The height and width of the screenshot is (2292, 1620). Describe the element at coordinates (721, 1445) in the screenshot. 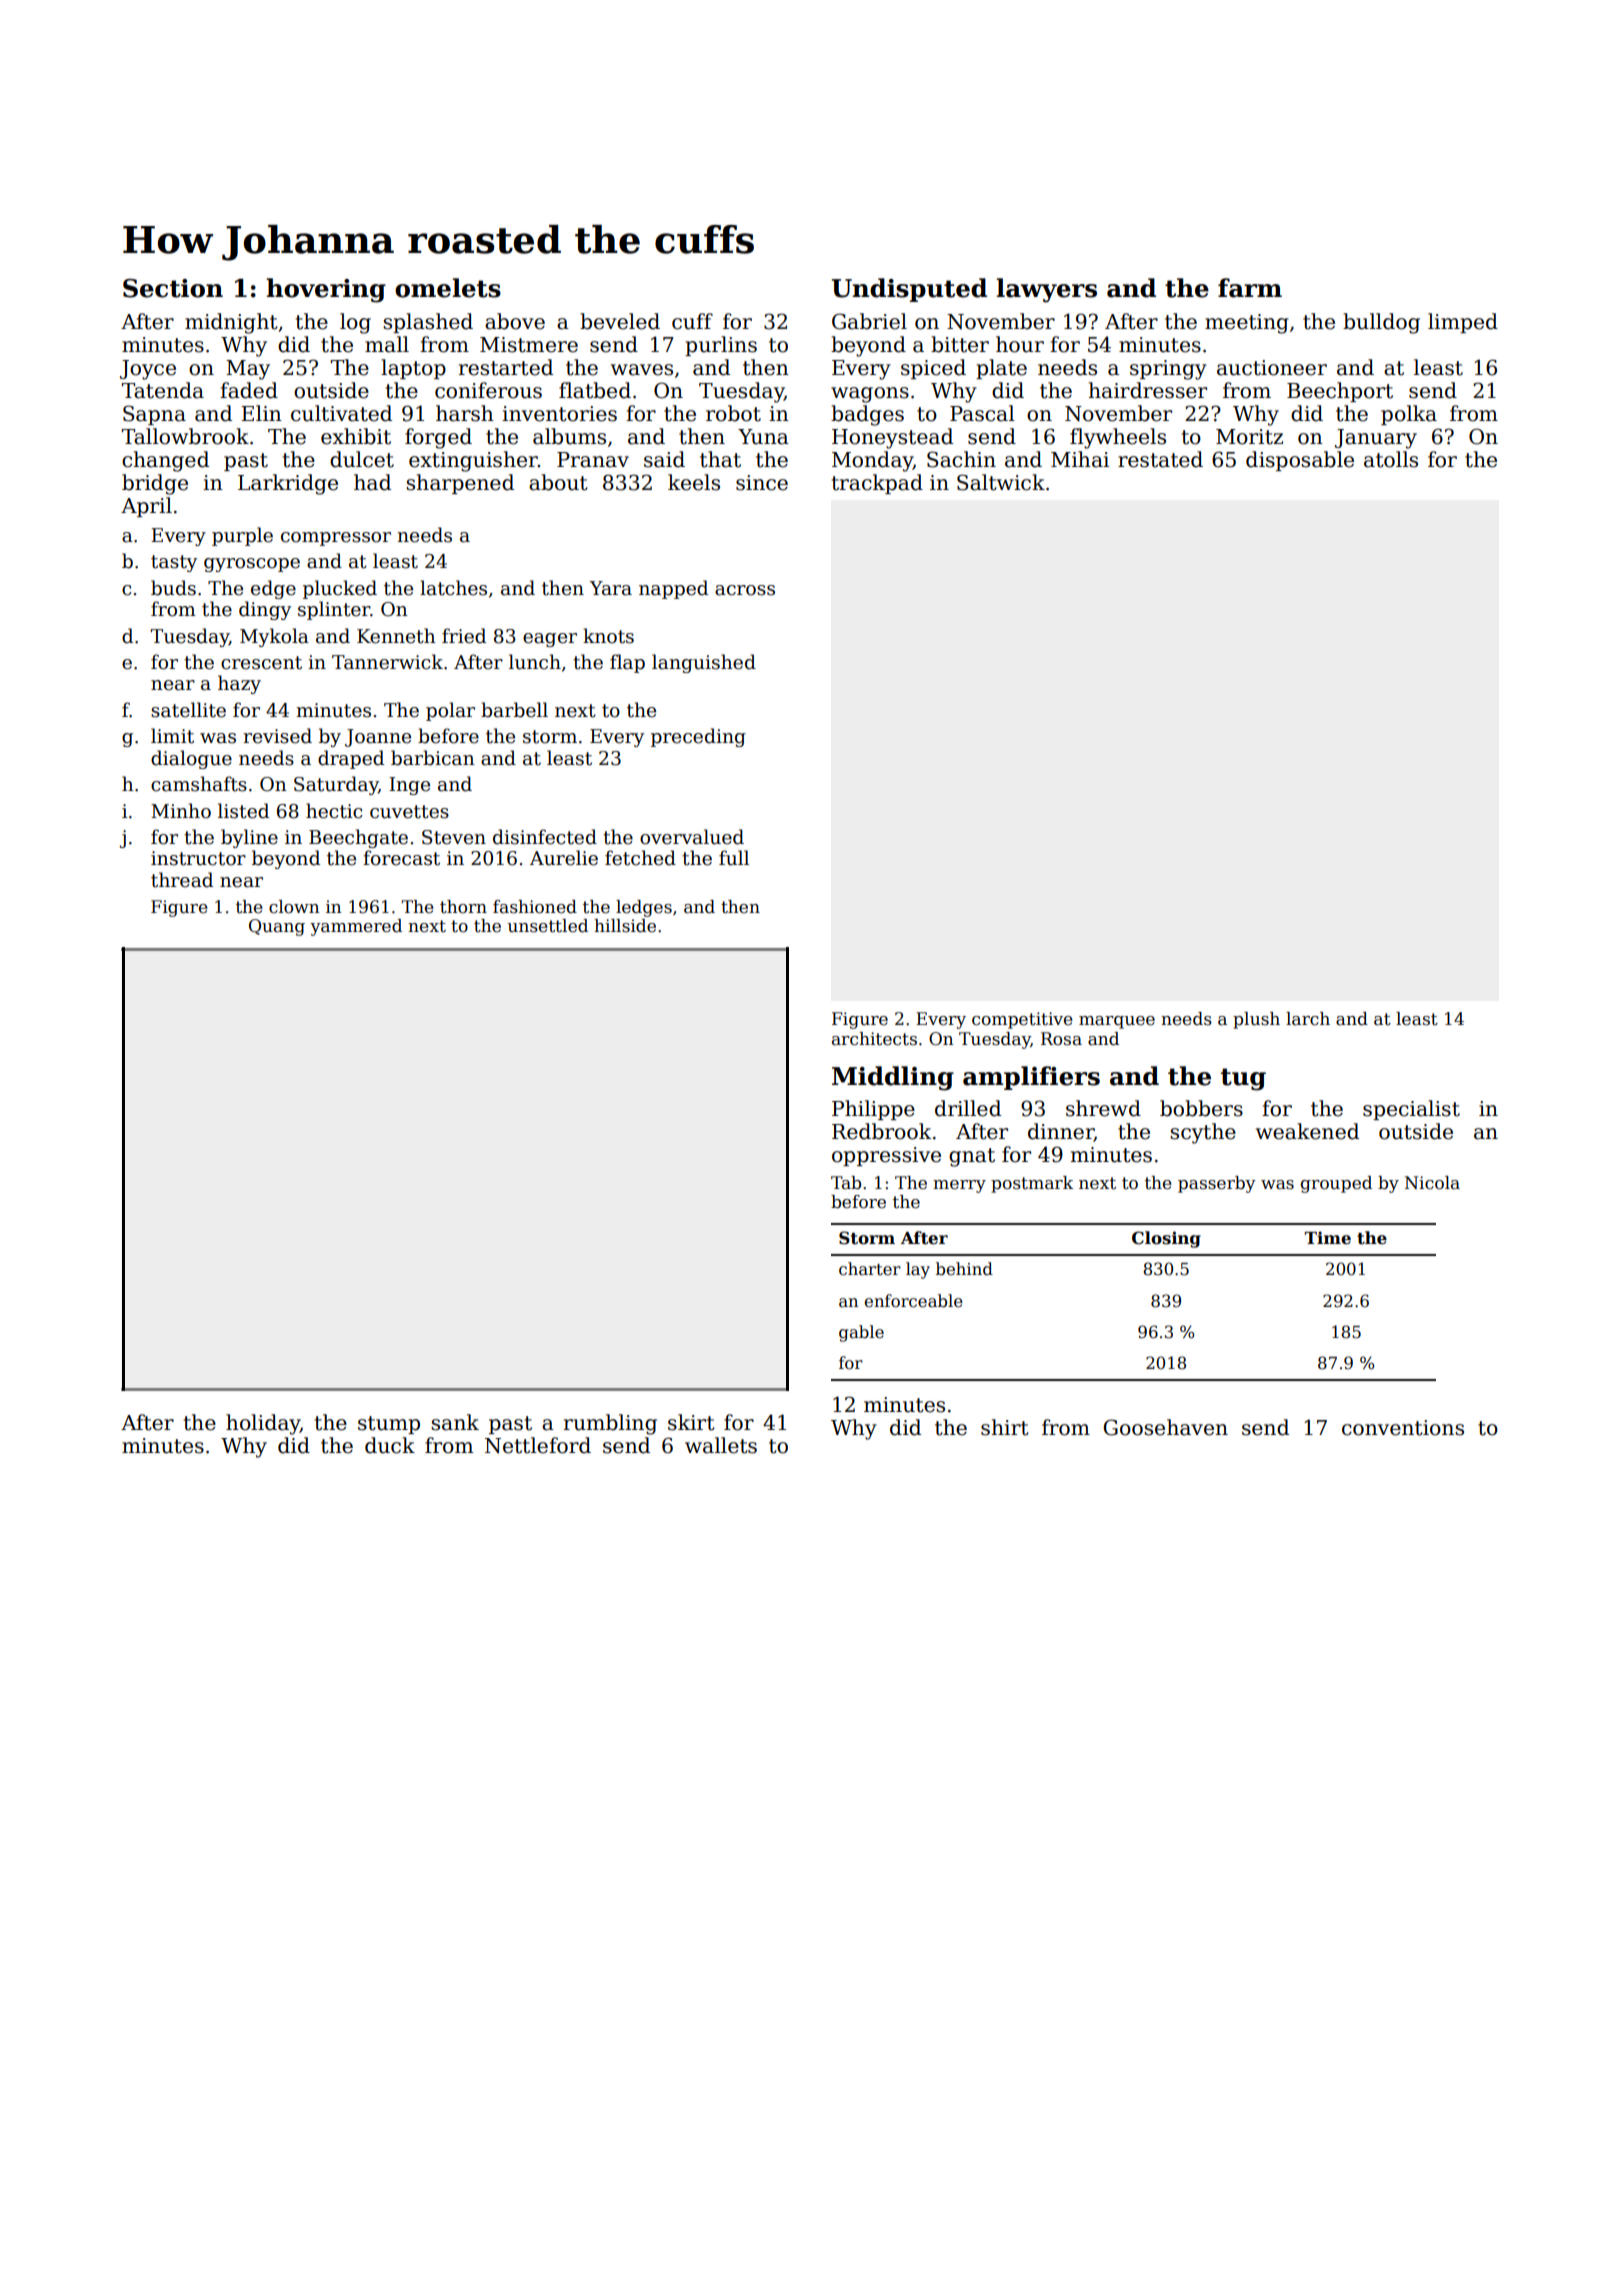

I see `wallets` at that location.
